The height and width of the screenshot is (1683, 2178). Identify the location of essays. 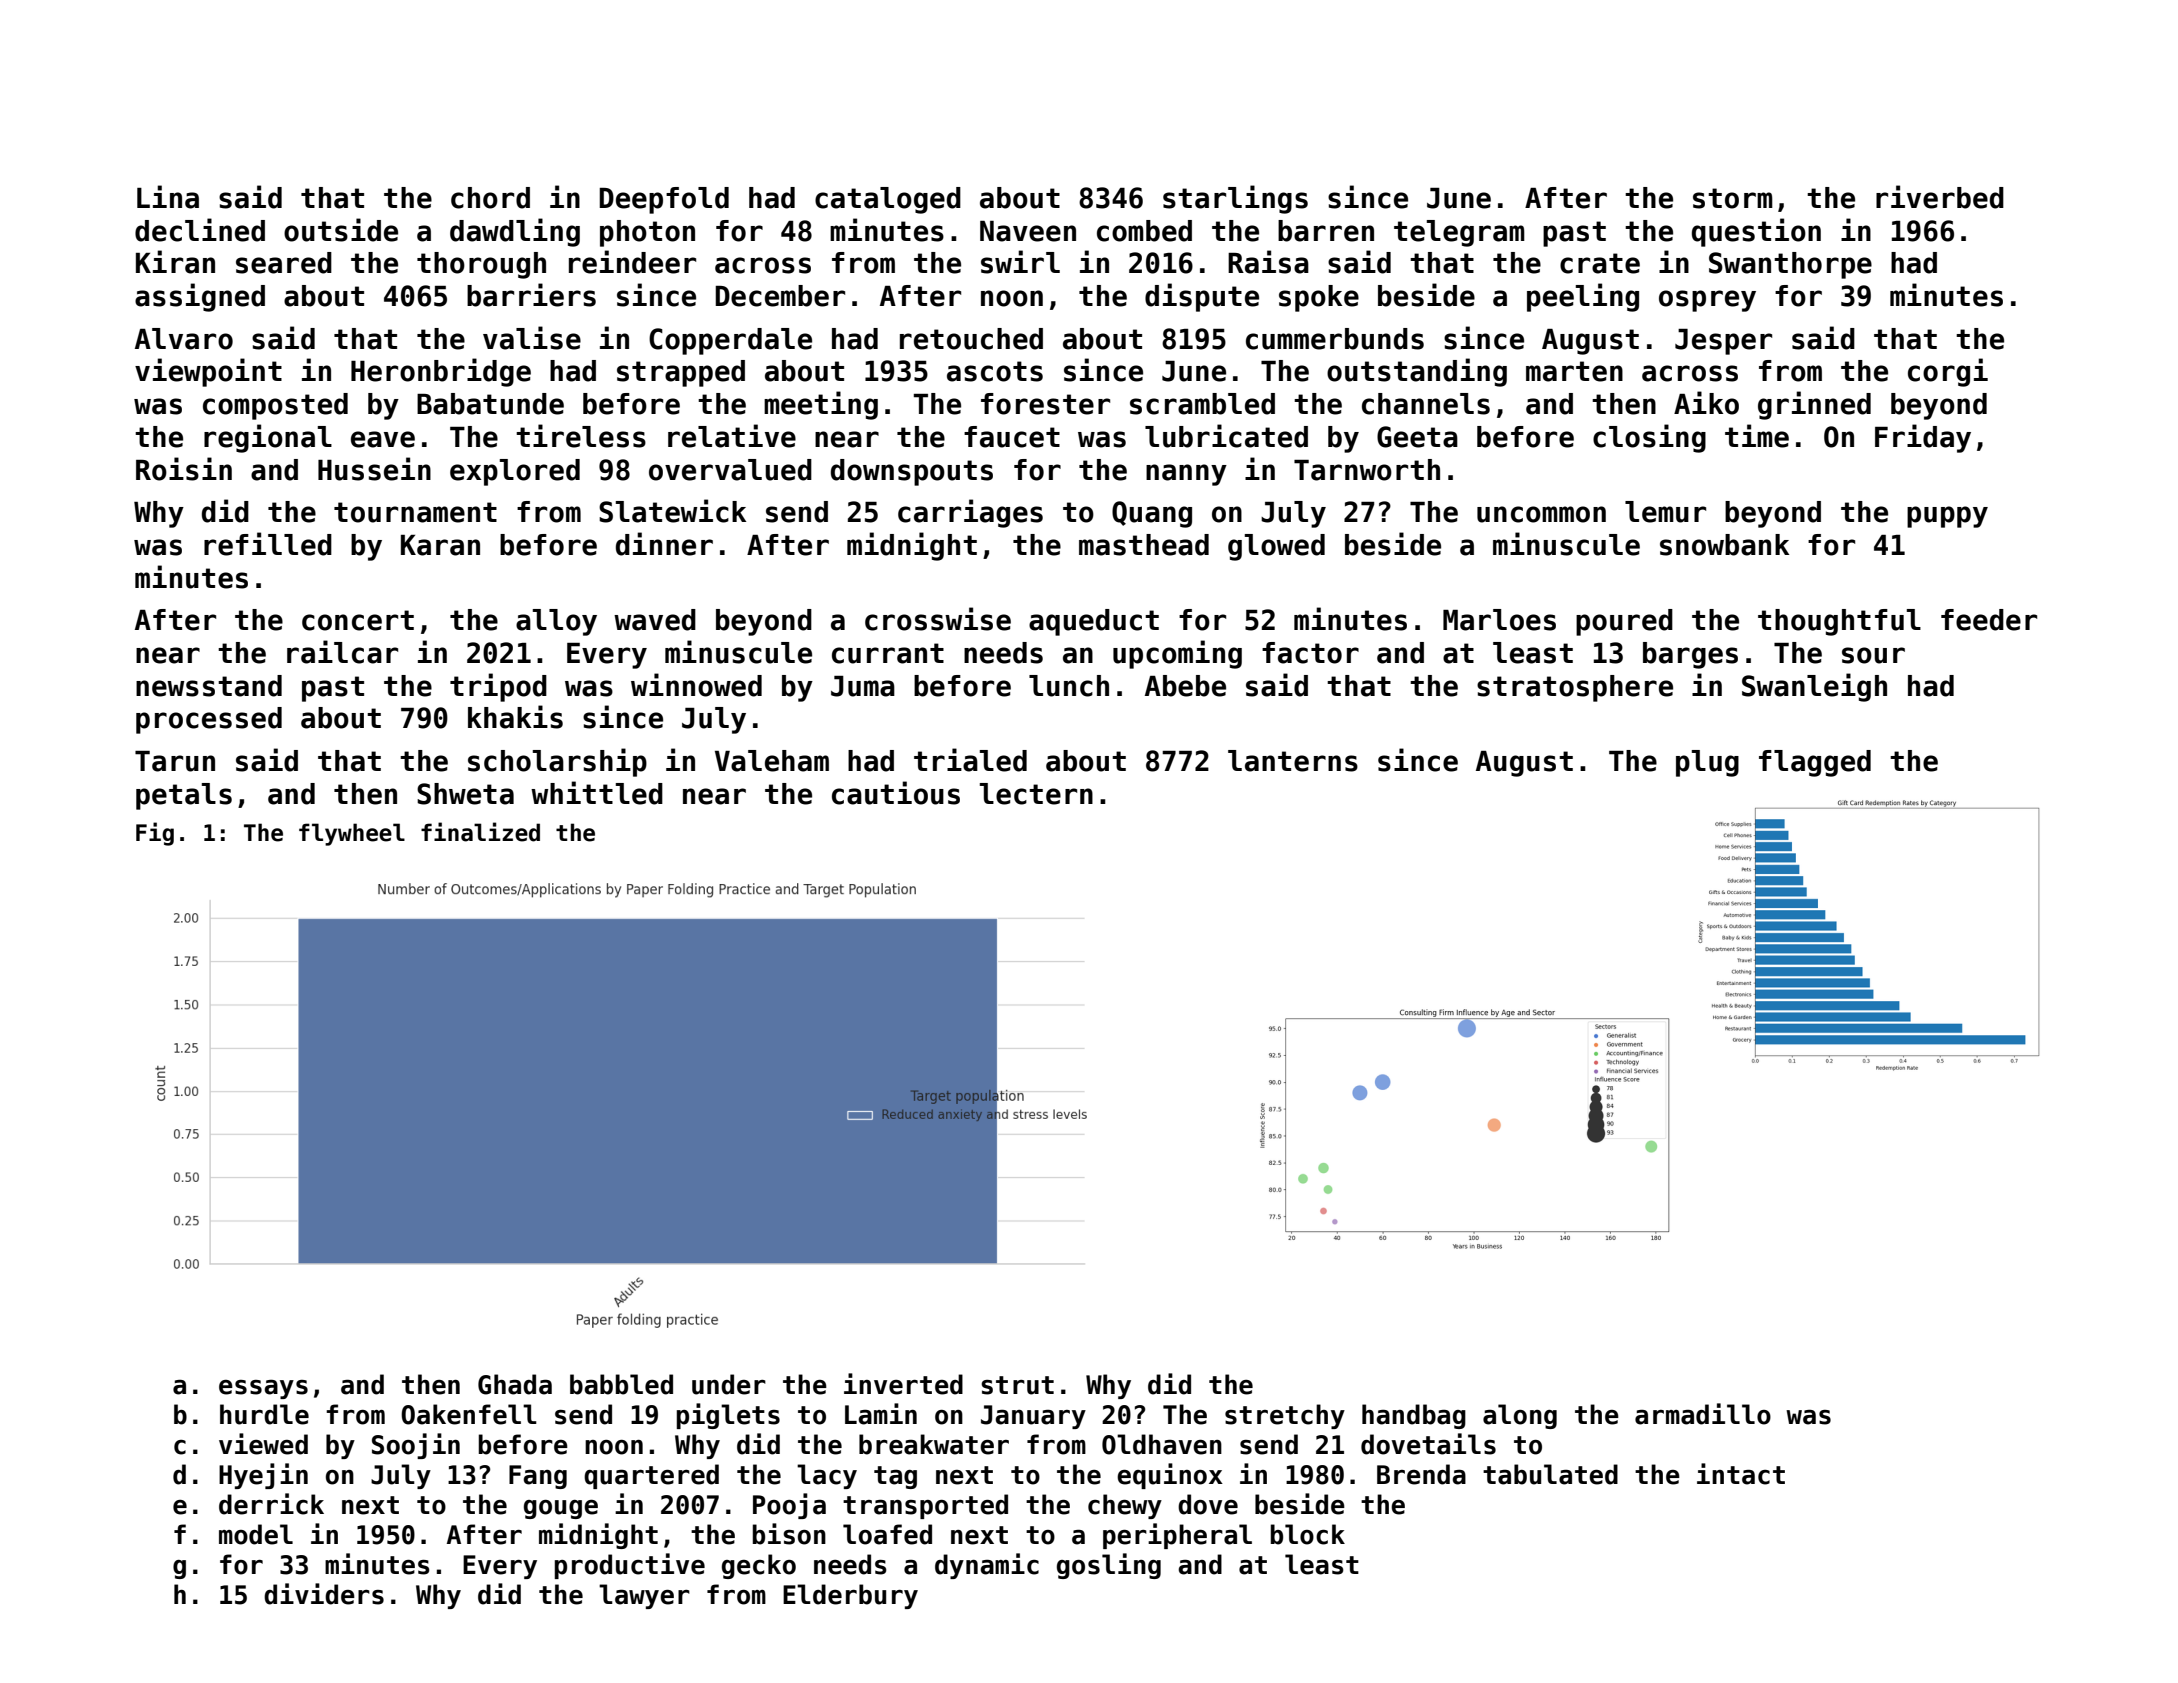
(263, 1389).
